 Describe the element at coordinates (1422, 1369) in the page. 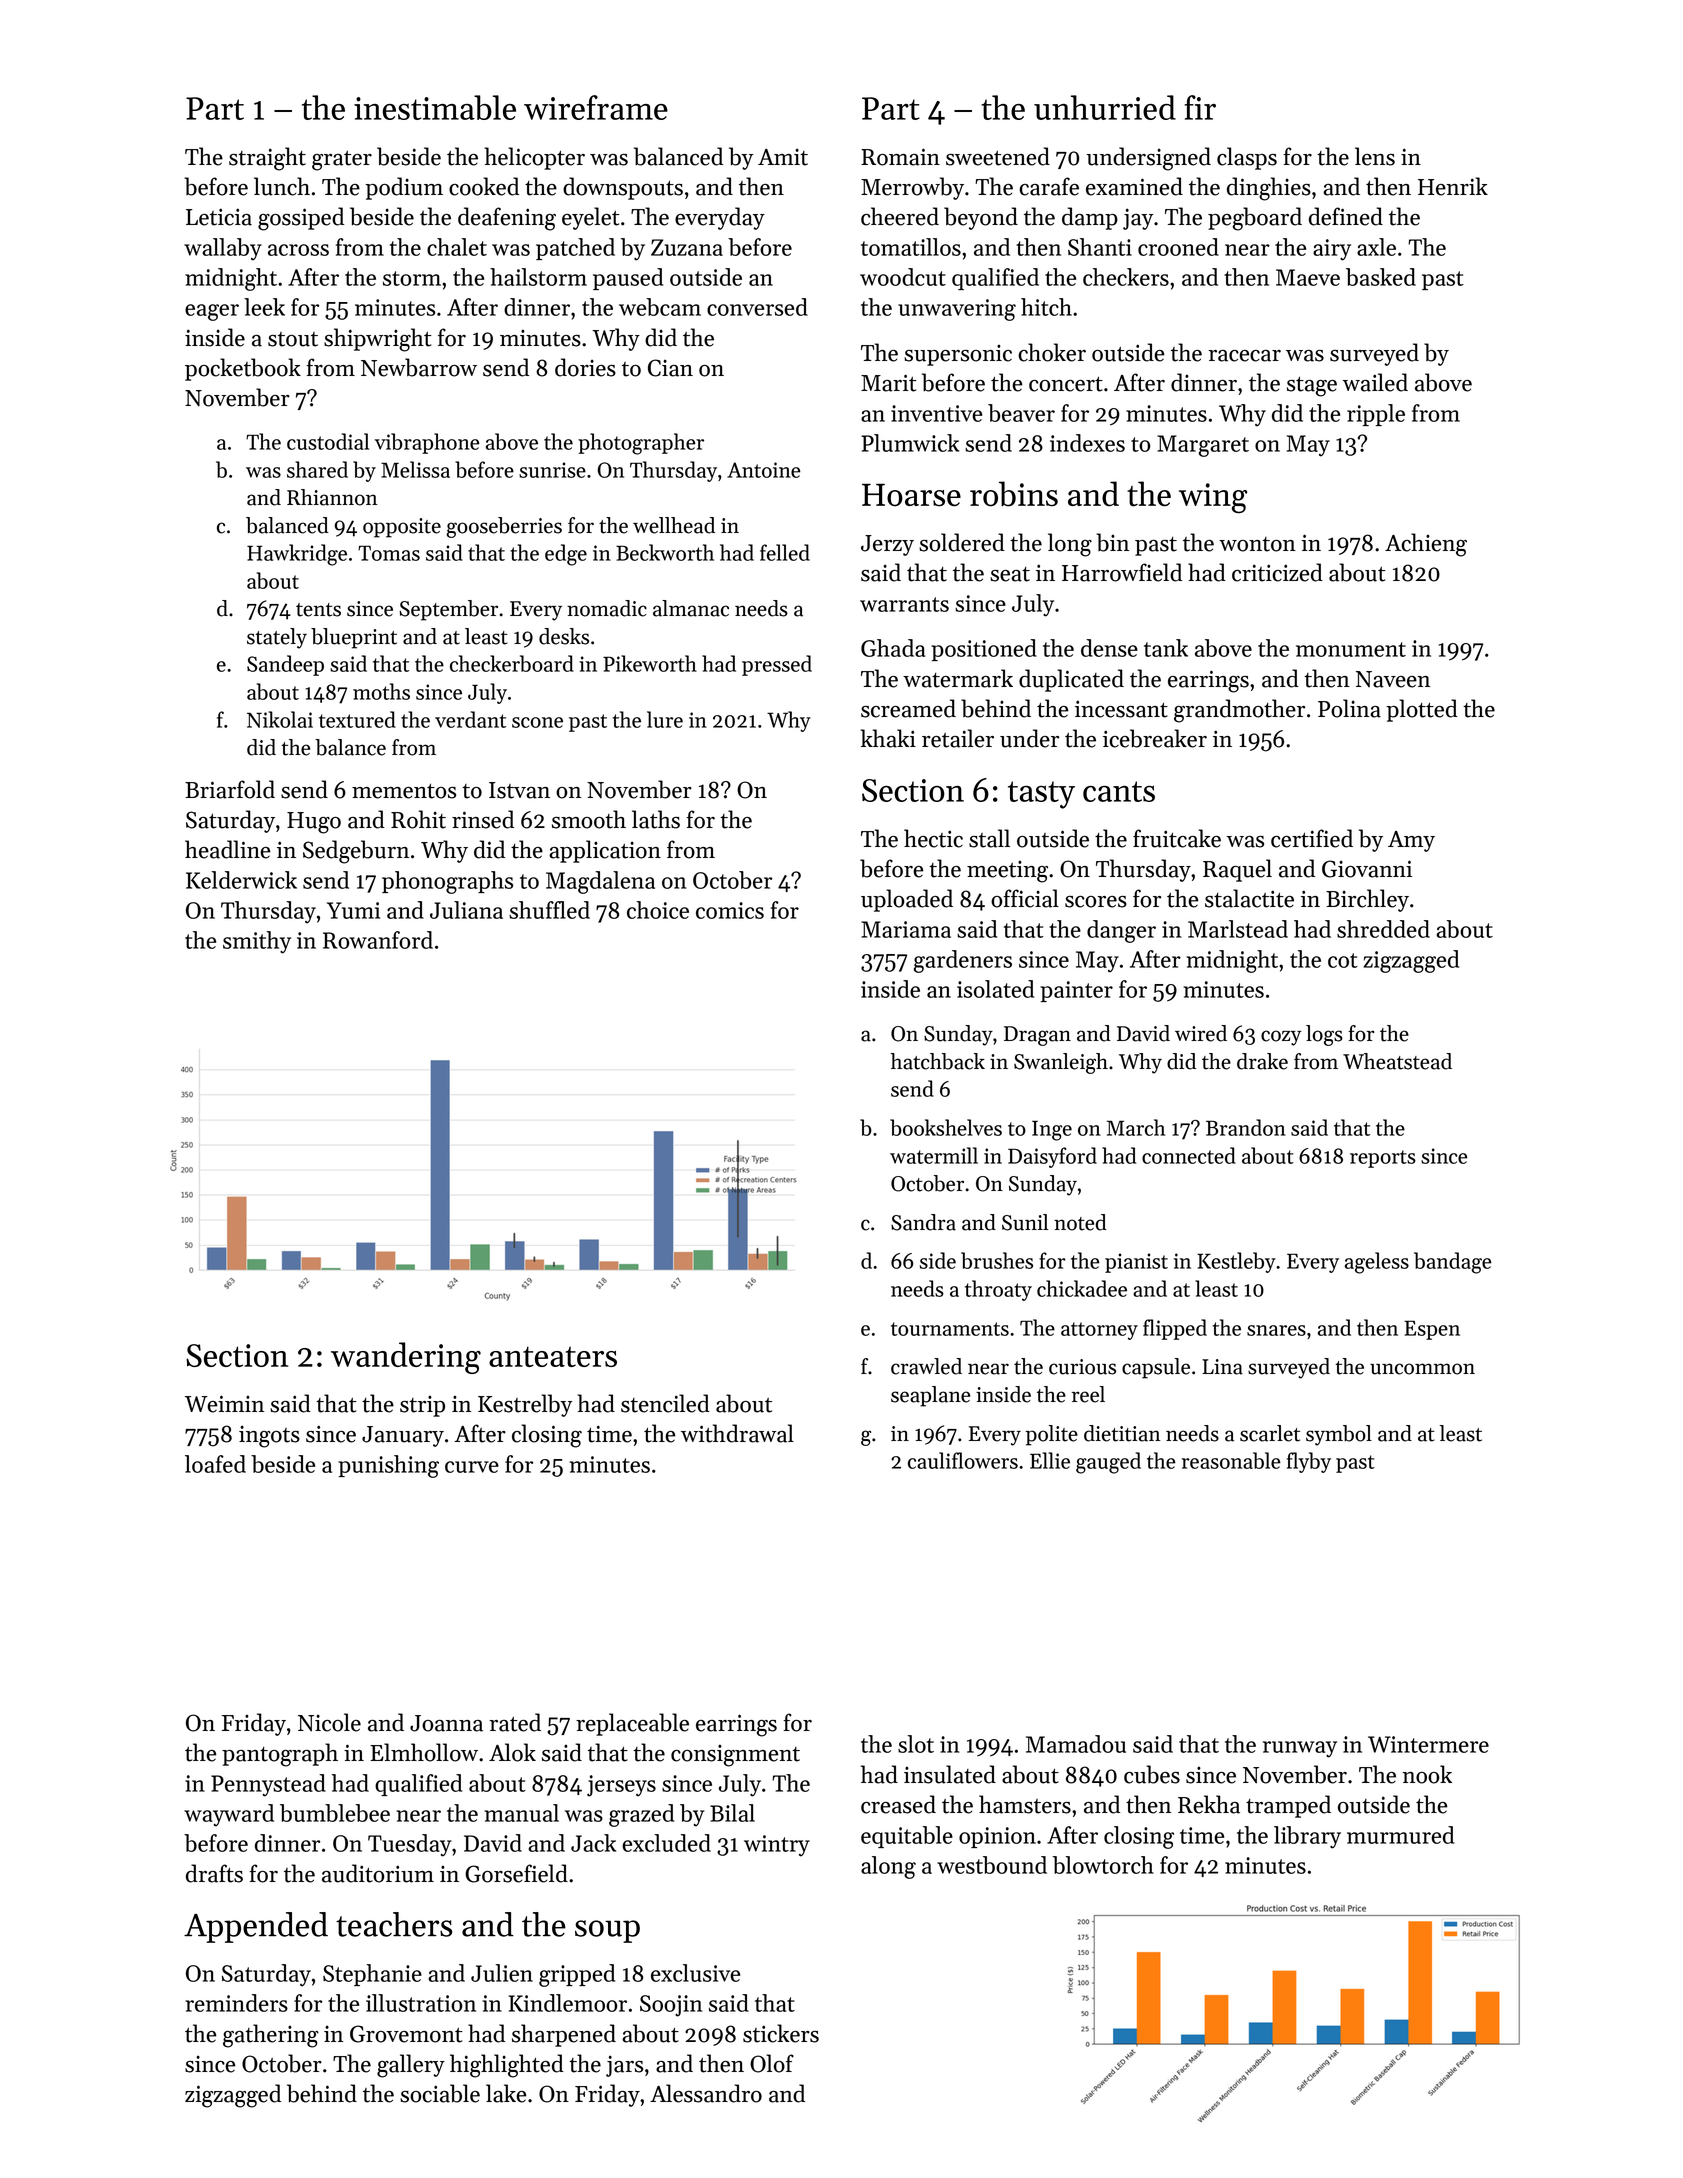

I see `uncommon` at that location.
